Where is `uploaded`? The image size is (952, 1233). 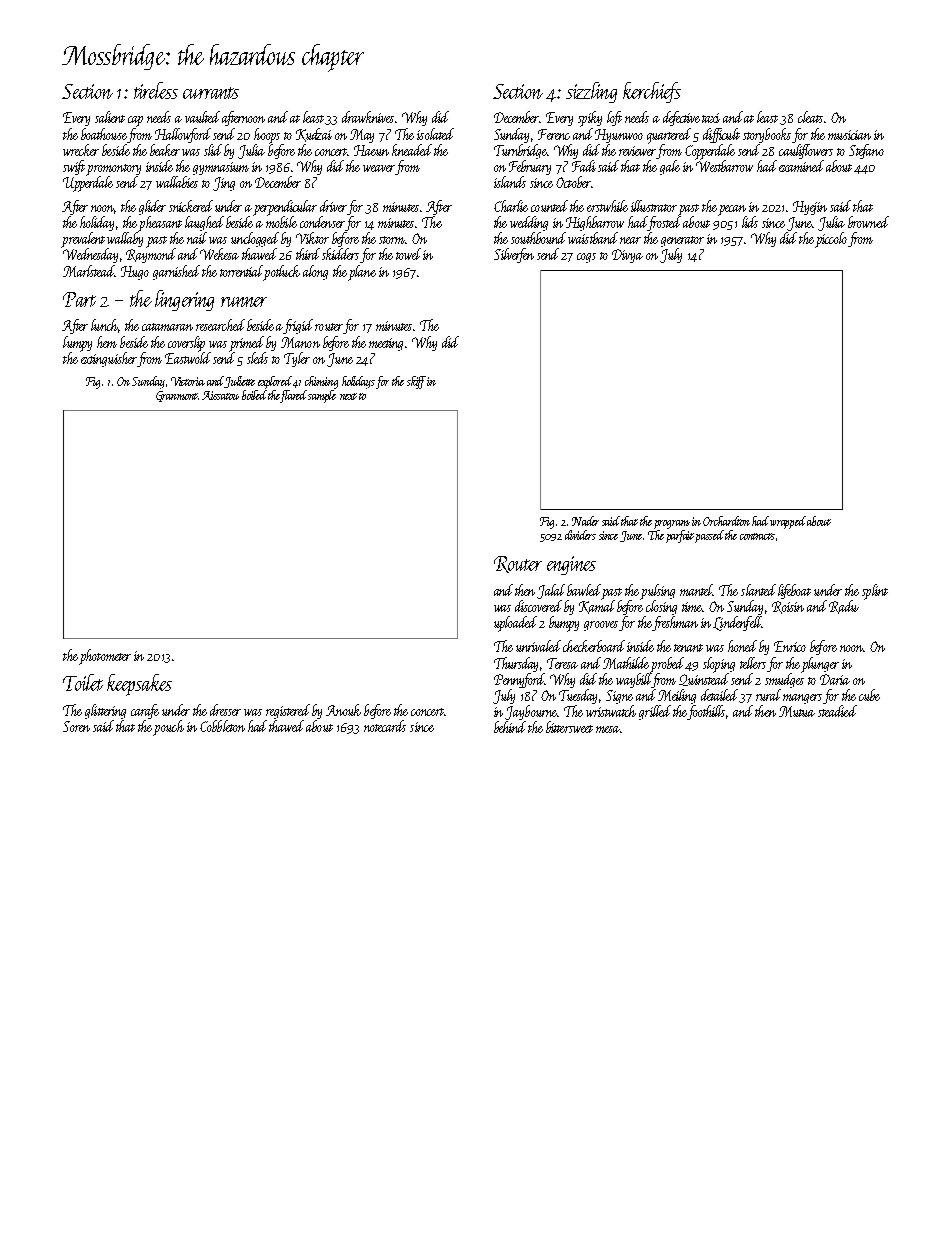 uploaded is located at coordinates (515, 624).
